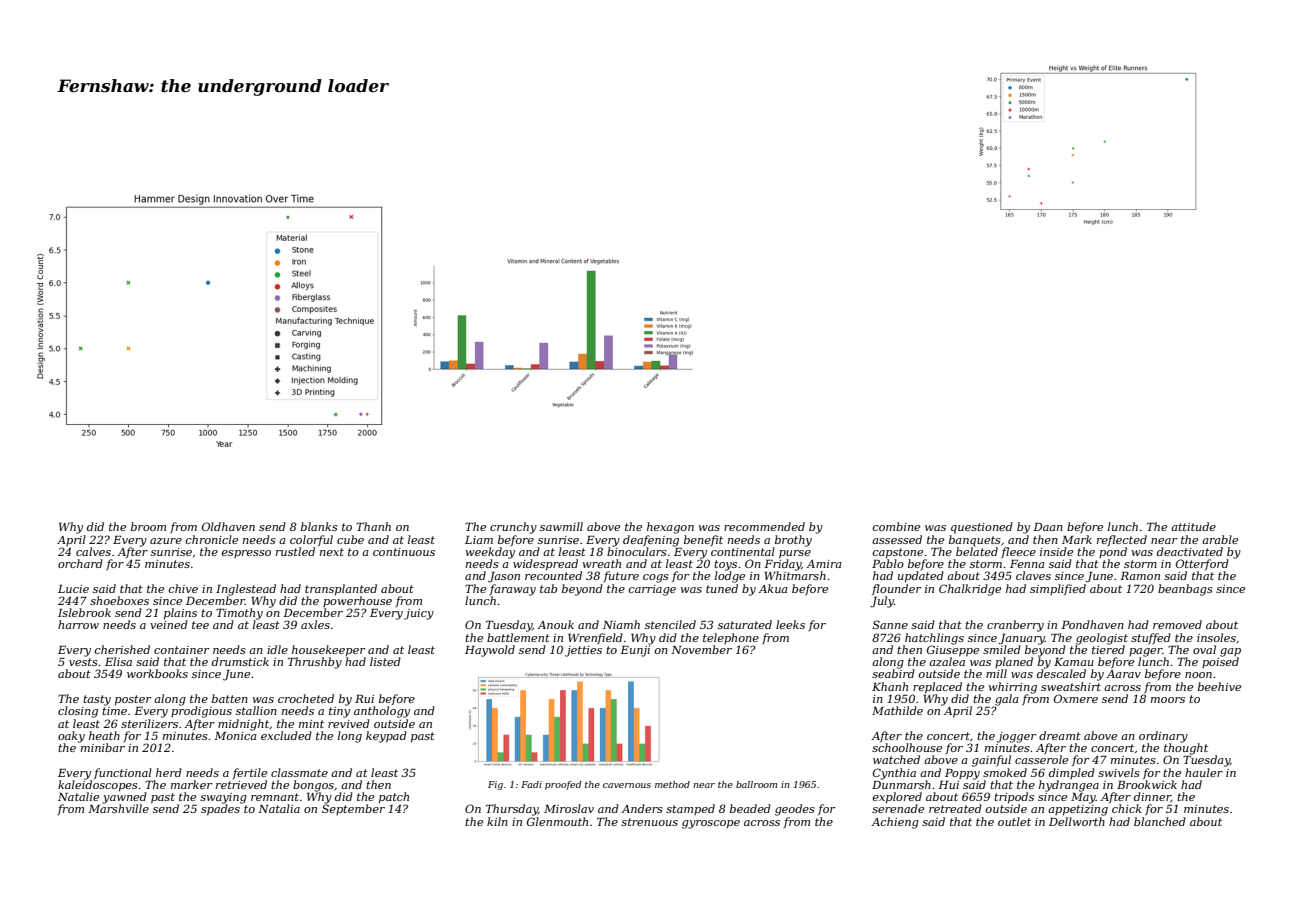 This screenshot has height=924, width=1308. I want to click on telephone, so click(731, 638).
